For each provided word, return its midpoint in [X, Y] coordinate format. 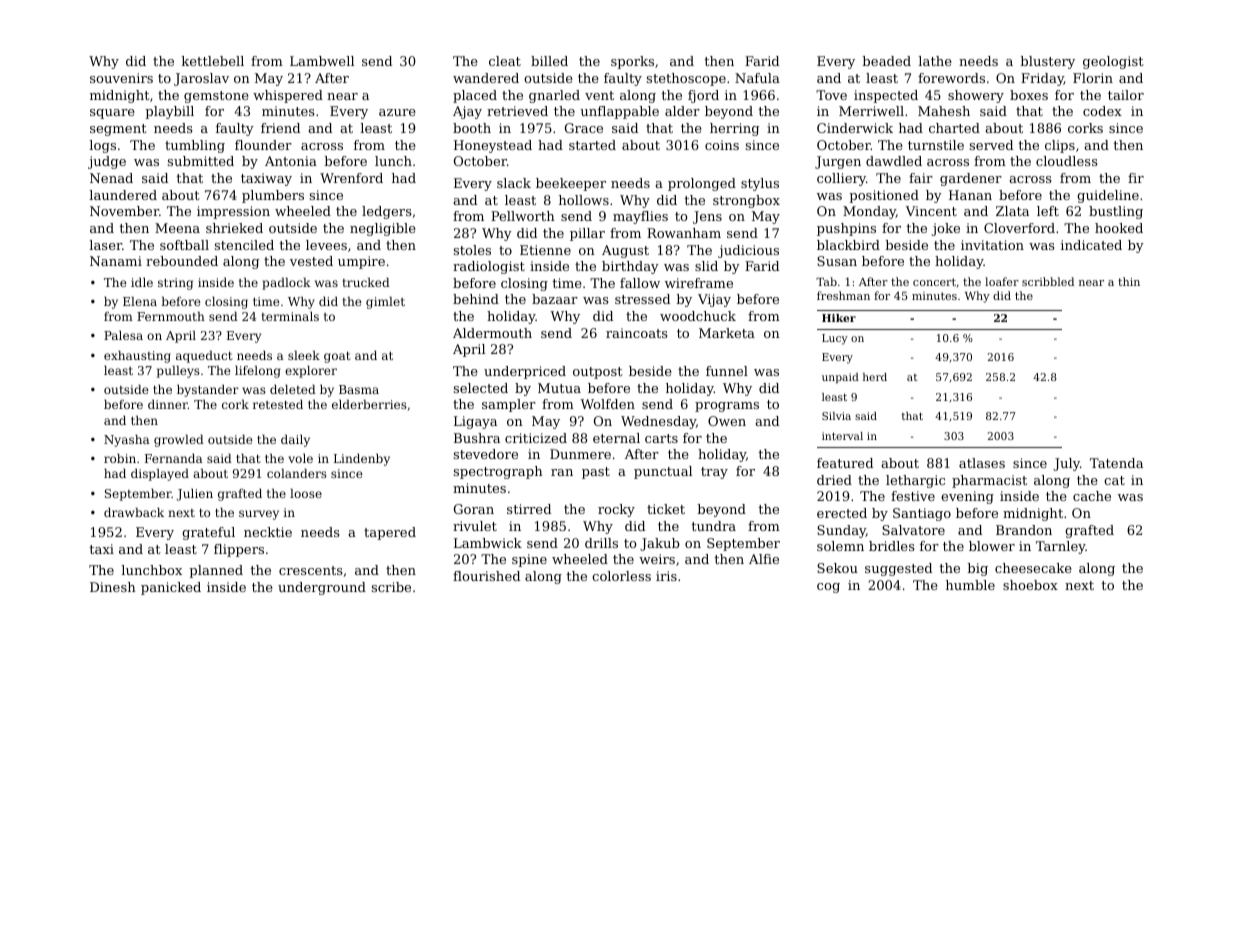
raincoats [637, 333]
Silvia [836, 416]
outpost [598, 373]
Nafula [757, 78]
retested [278, 404]
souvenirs [121, 78]
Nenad [111, 178]
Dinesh [113, 587]
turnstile [936, 145]
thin [1129, 281]
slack [514, 183]
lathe [935, 61]
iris [666, 576]
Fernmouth [171, 316]
